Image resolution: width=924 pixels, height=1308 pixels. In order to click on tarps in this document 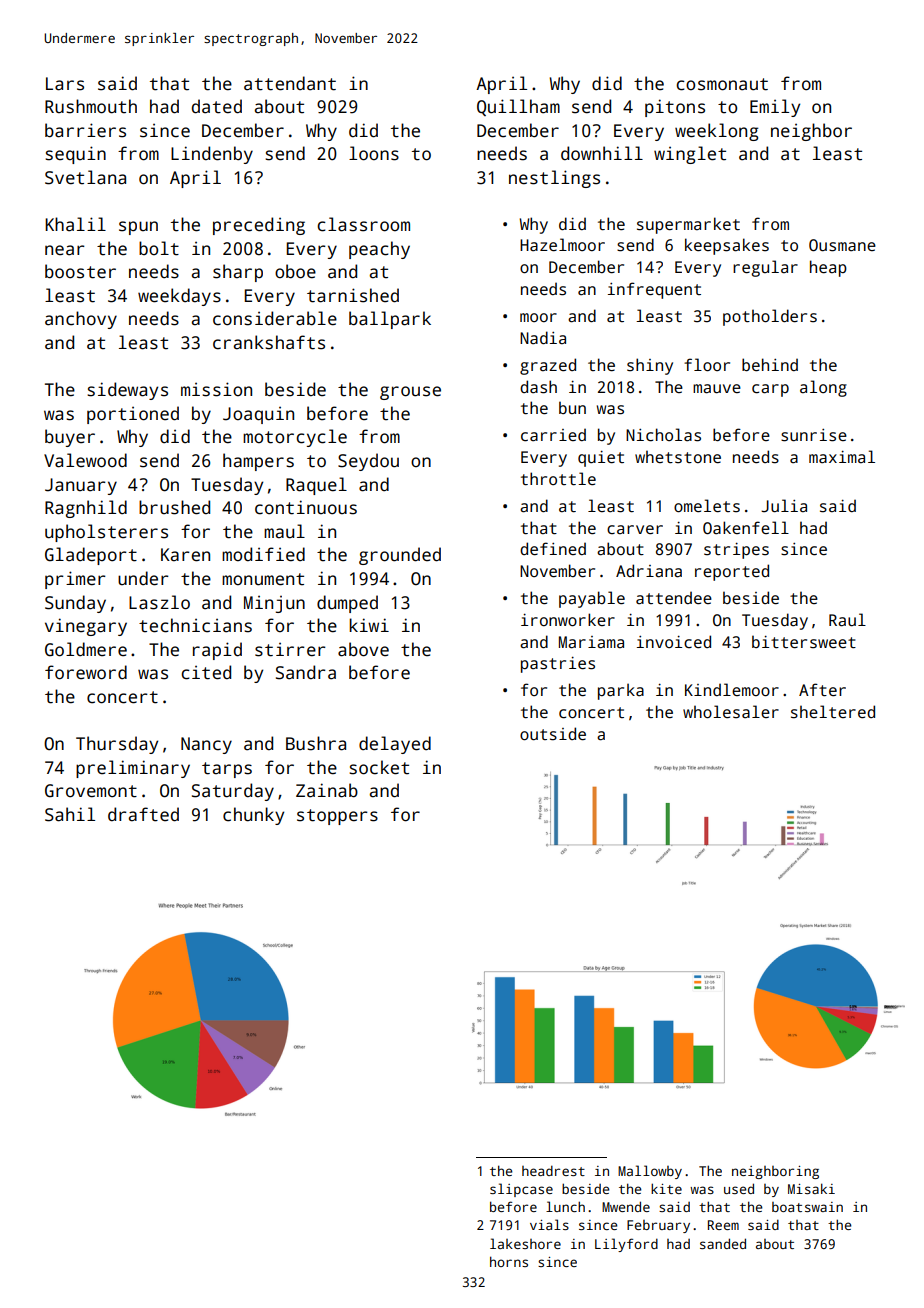, I will do `click(227, 770)`.
